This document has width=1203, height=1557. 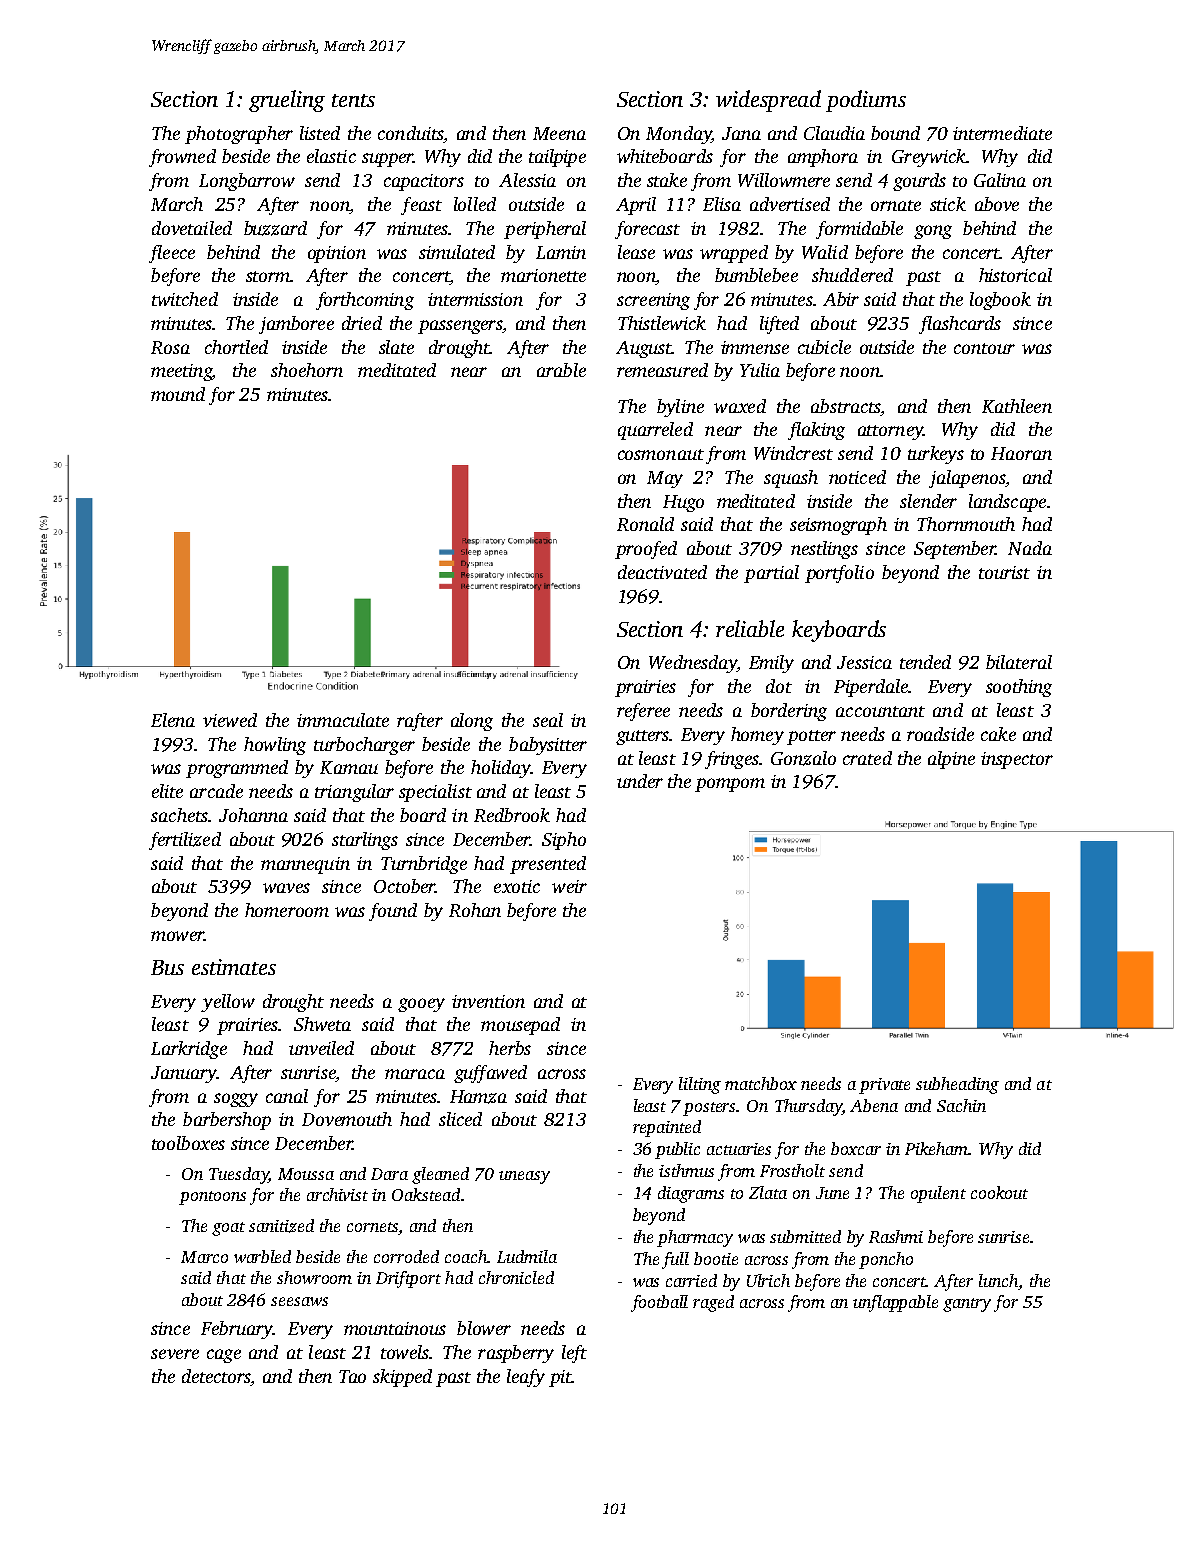 I want to click on bilateral, so click(x=1019, y=662).
